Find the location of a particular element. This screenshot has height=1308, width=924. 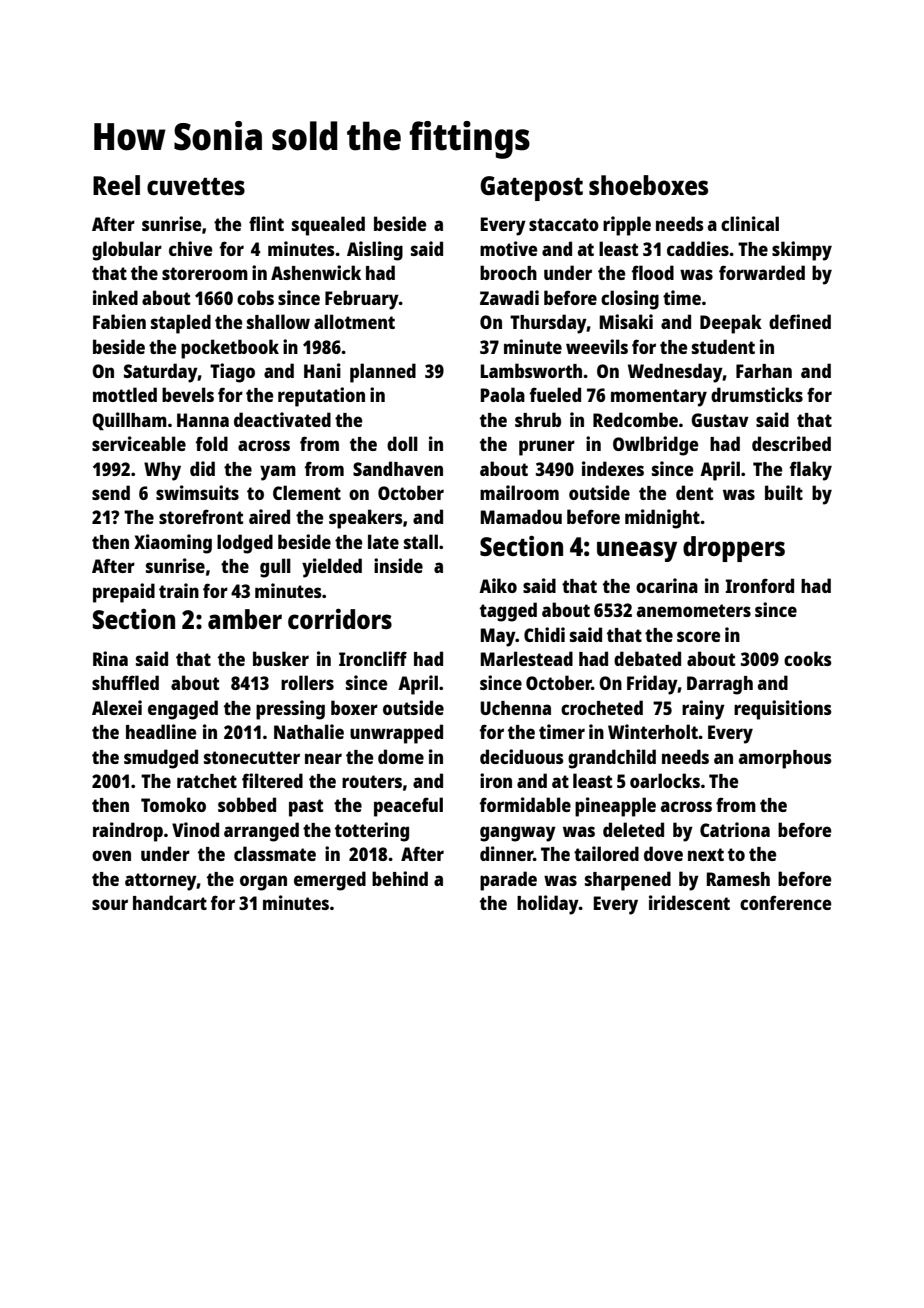

amorphous is located at coordinates (785, 759).
